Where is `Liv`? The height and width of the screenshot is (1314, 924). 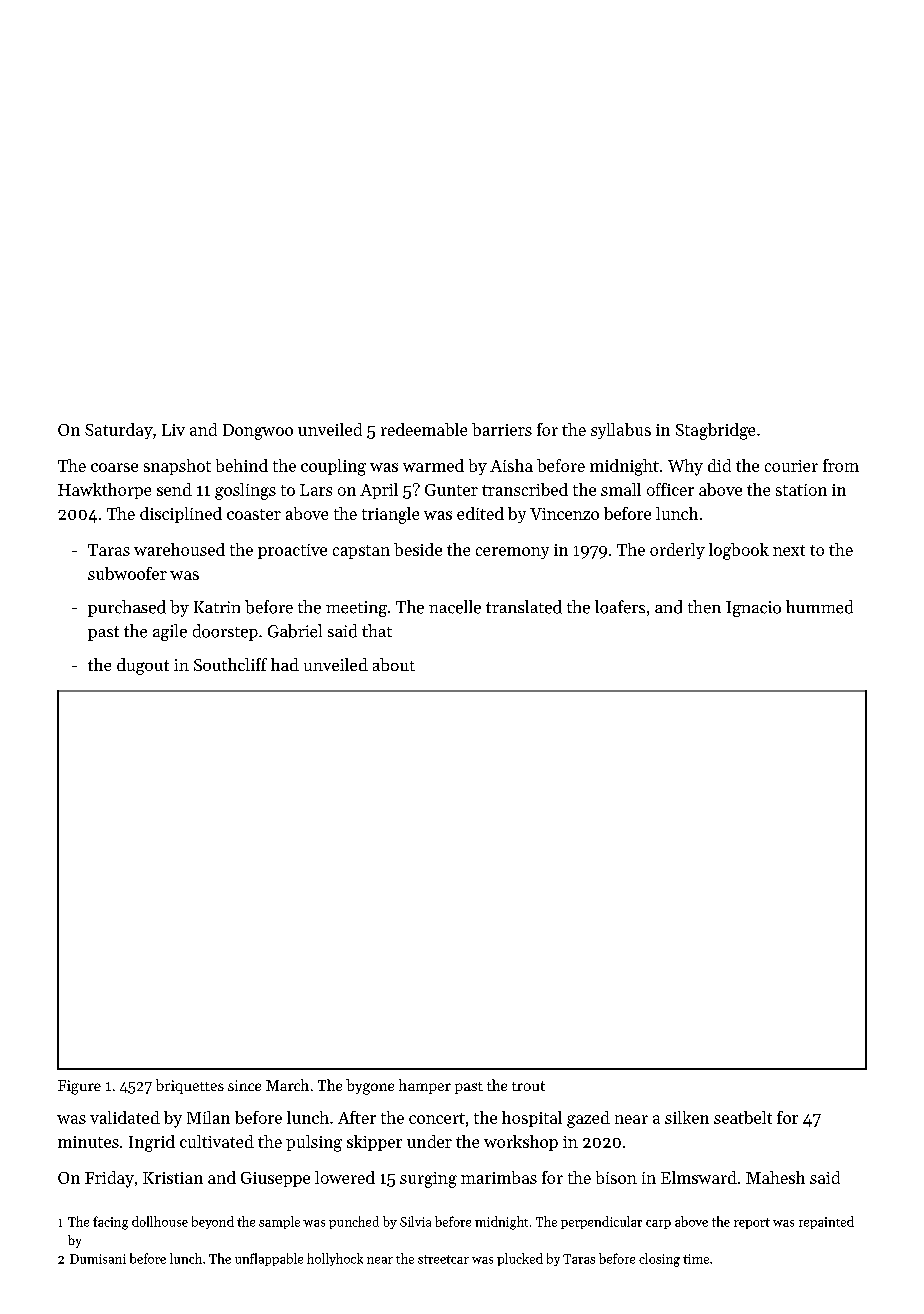 Liv is located at coordinates (173, 430).
